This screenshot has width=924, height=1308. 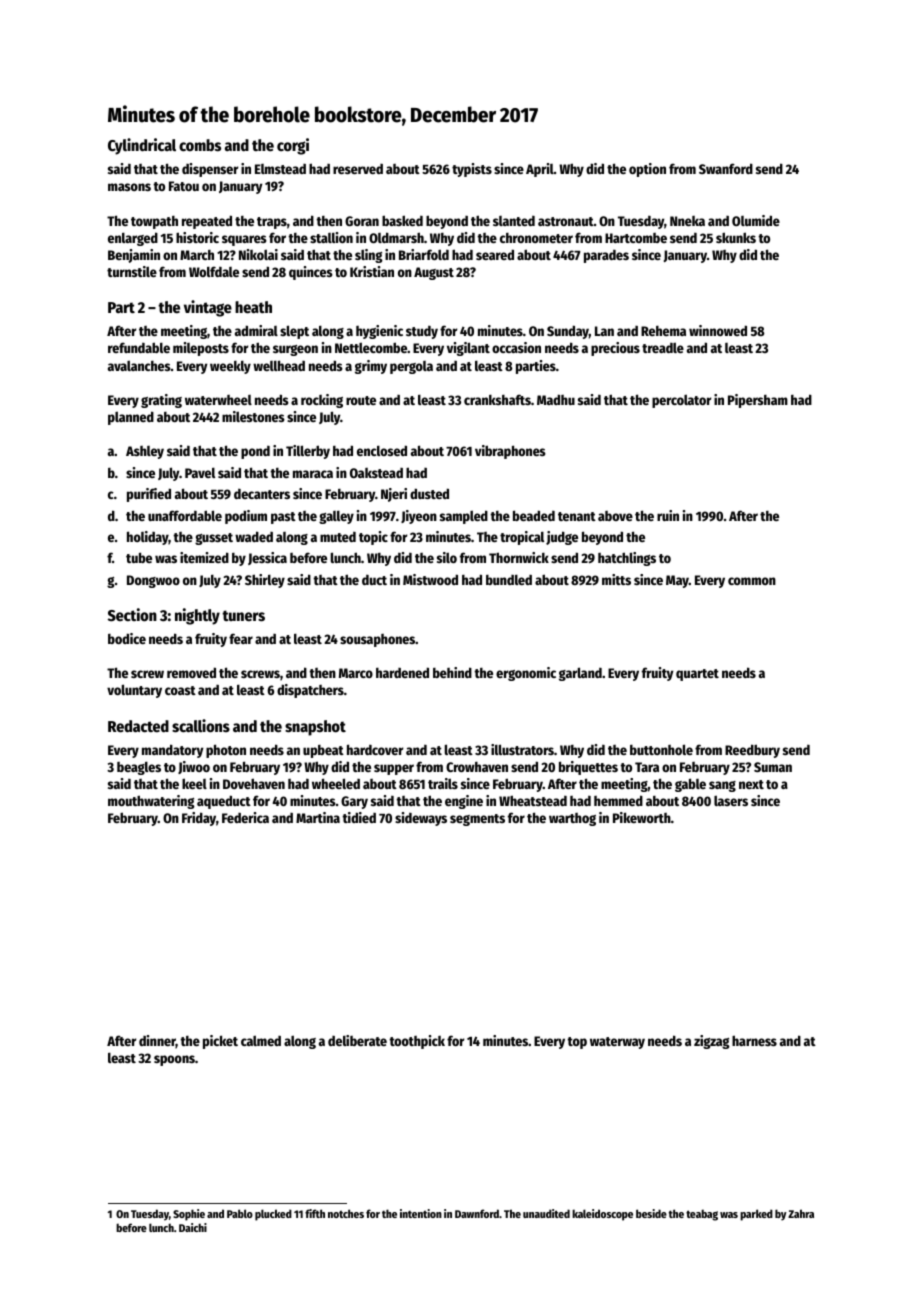 I want to click on quartet, so click(x=697, y=675).
